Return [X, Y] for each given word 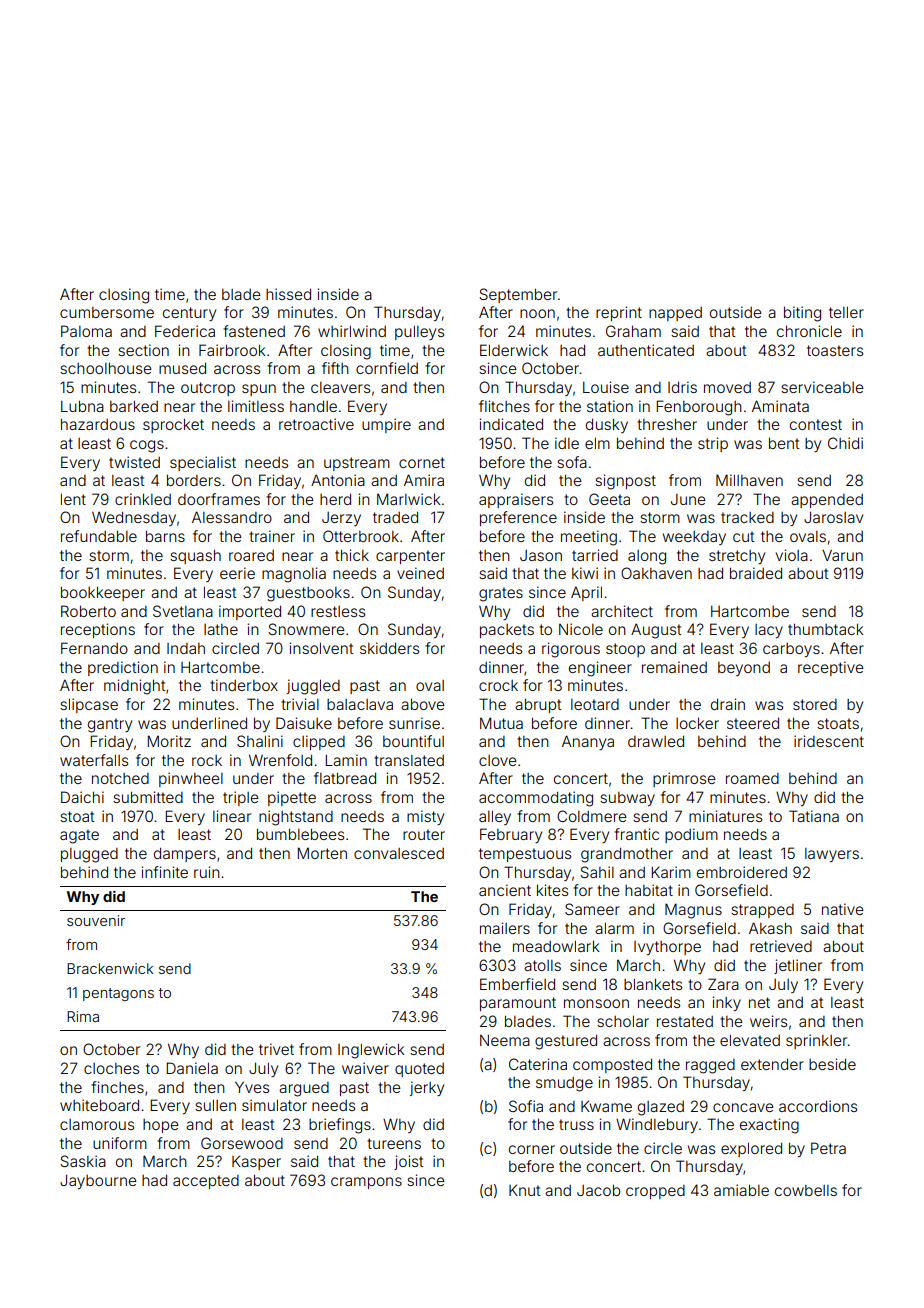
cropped [655, 1192]
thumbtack [826, 629]
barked [134, 406]
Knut [525, 1190]
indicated [511, 424]
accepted [206, 1182]
